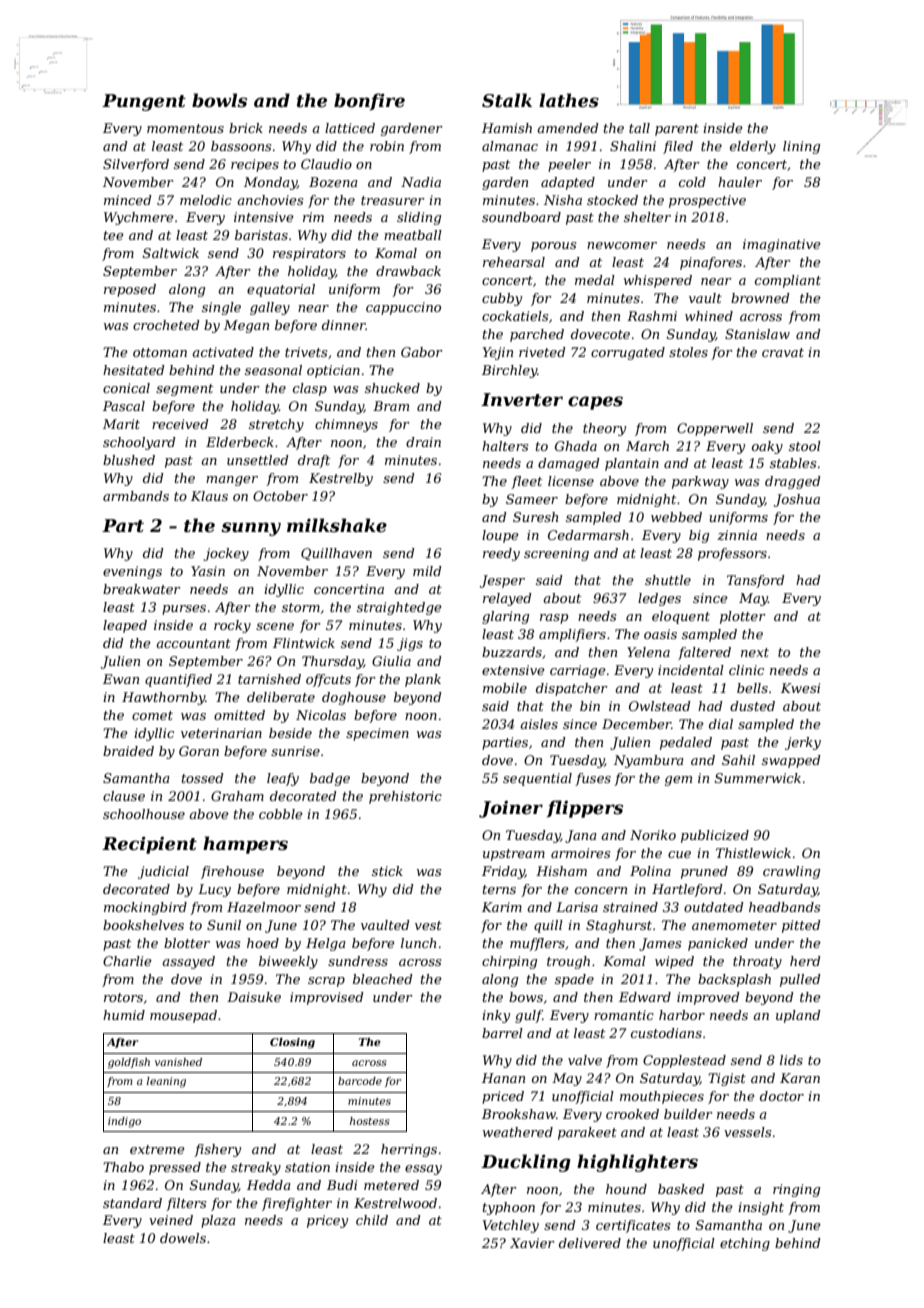 This page has height=1308, width=924. I want to click on Pungent, so click(144, 102).
